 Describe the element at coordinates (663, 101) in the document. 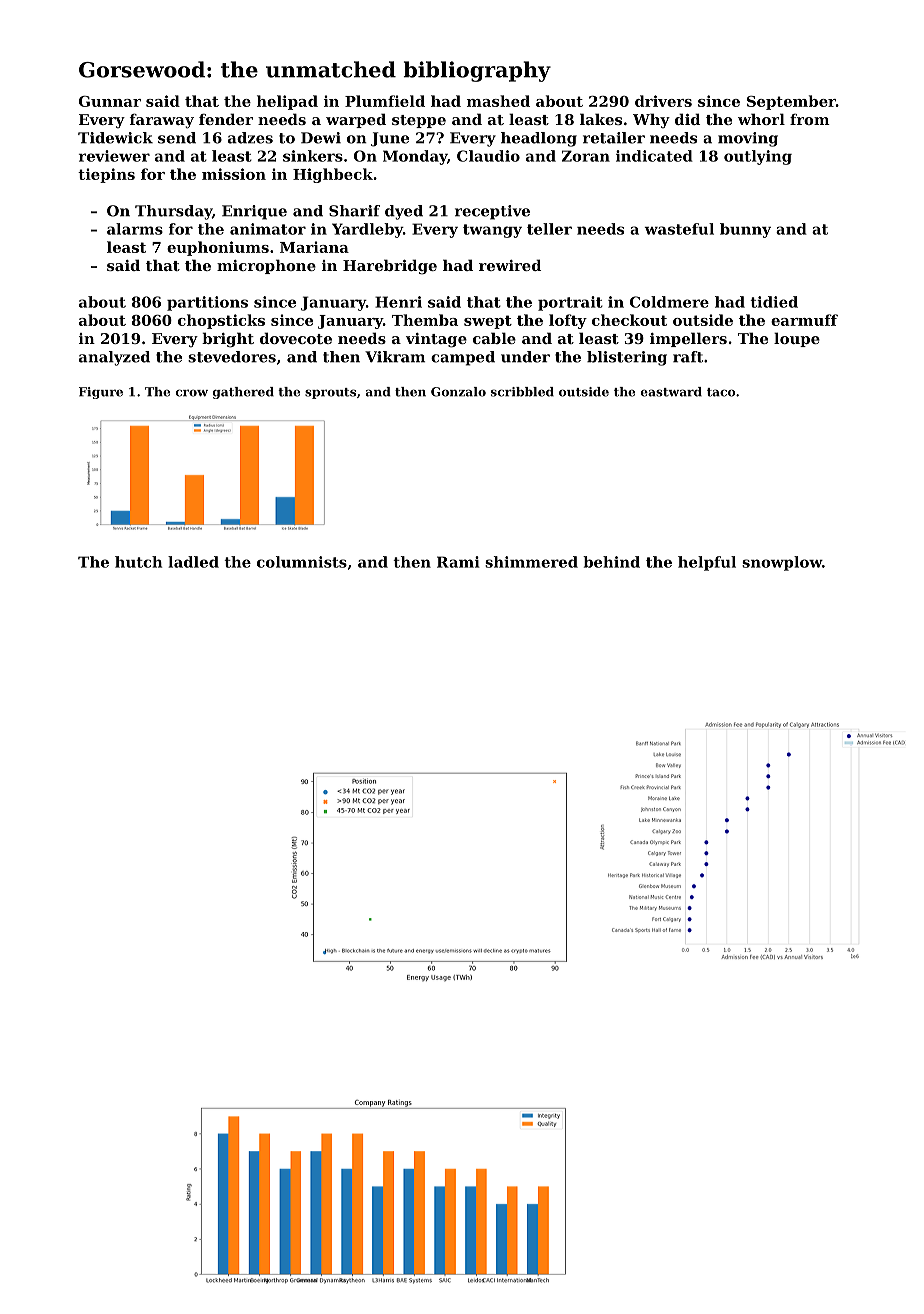

I see `drivers` at that location.
